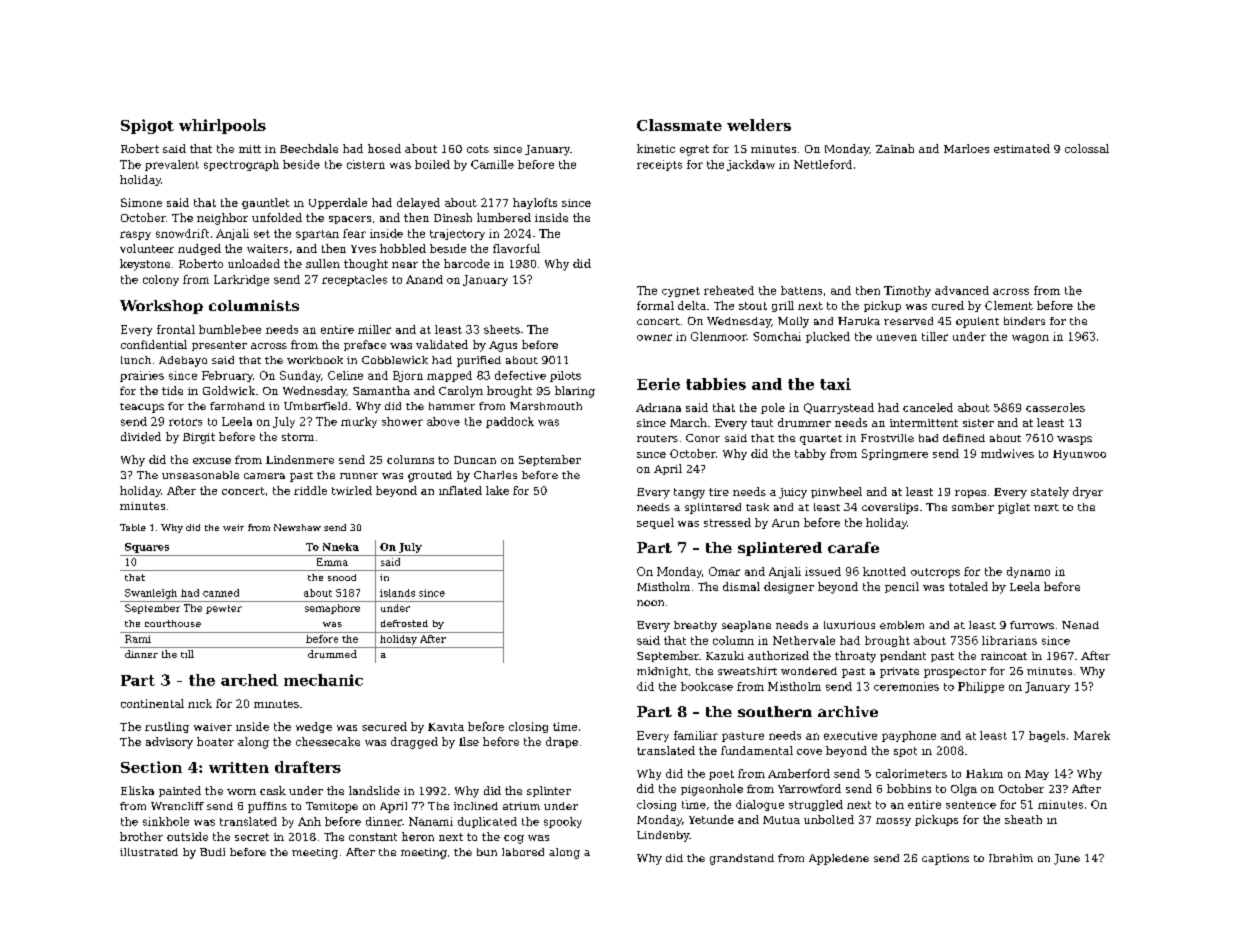 The height and width of the page is (952, 1233). Describe the element at coordinates (152, 703) in the page. I see `continental` at that location.
